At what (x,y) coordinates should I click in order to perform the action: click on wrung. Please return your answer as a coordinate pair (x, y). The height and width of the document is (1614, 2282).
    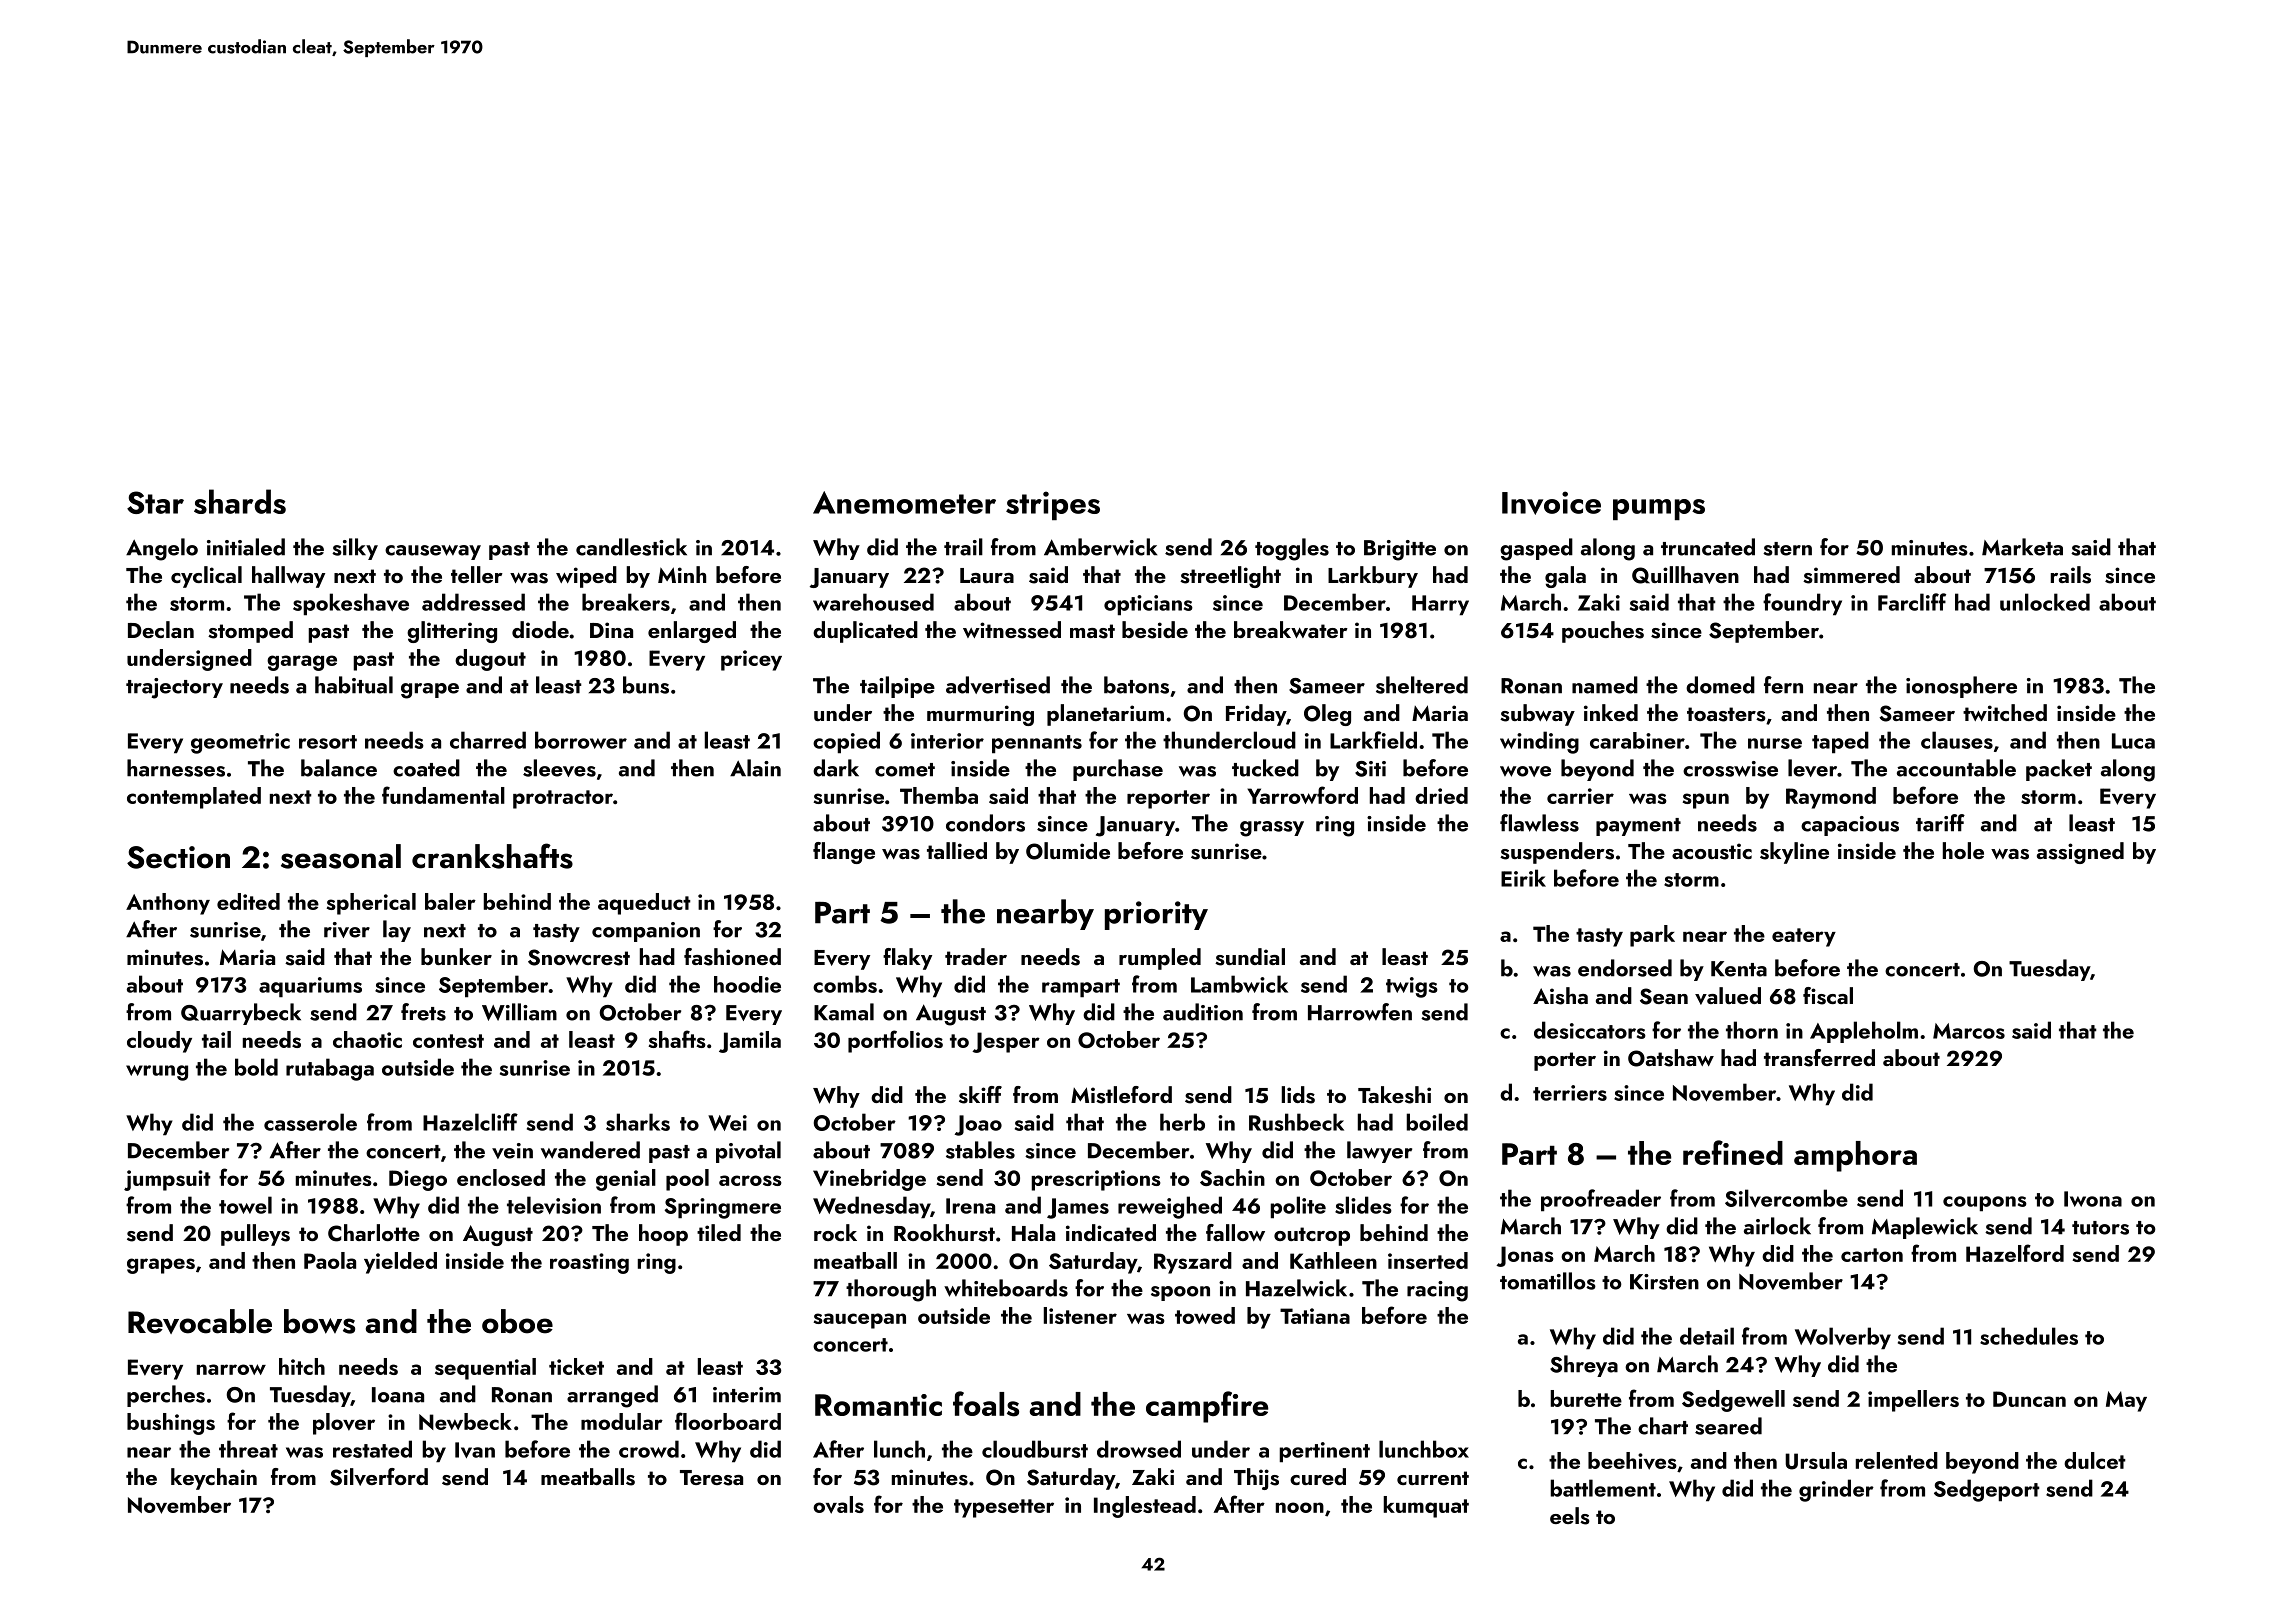
    Looking at the image, I should click on (157, 1073).
